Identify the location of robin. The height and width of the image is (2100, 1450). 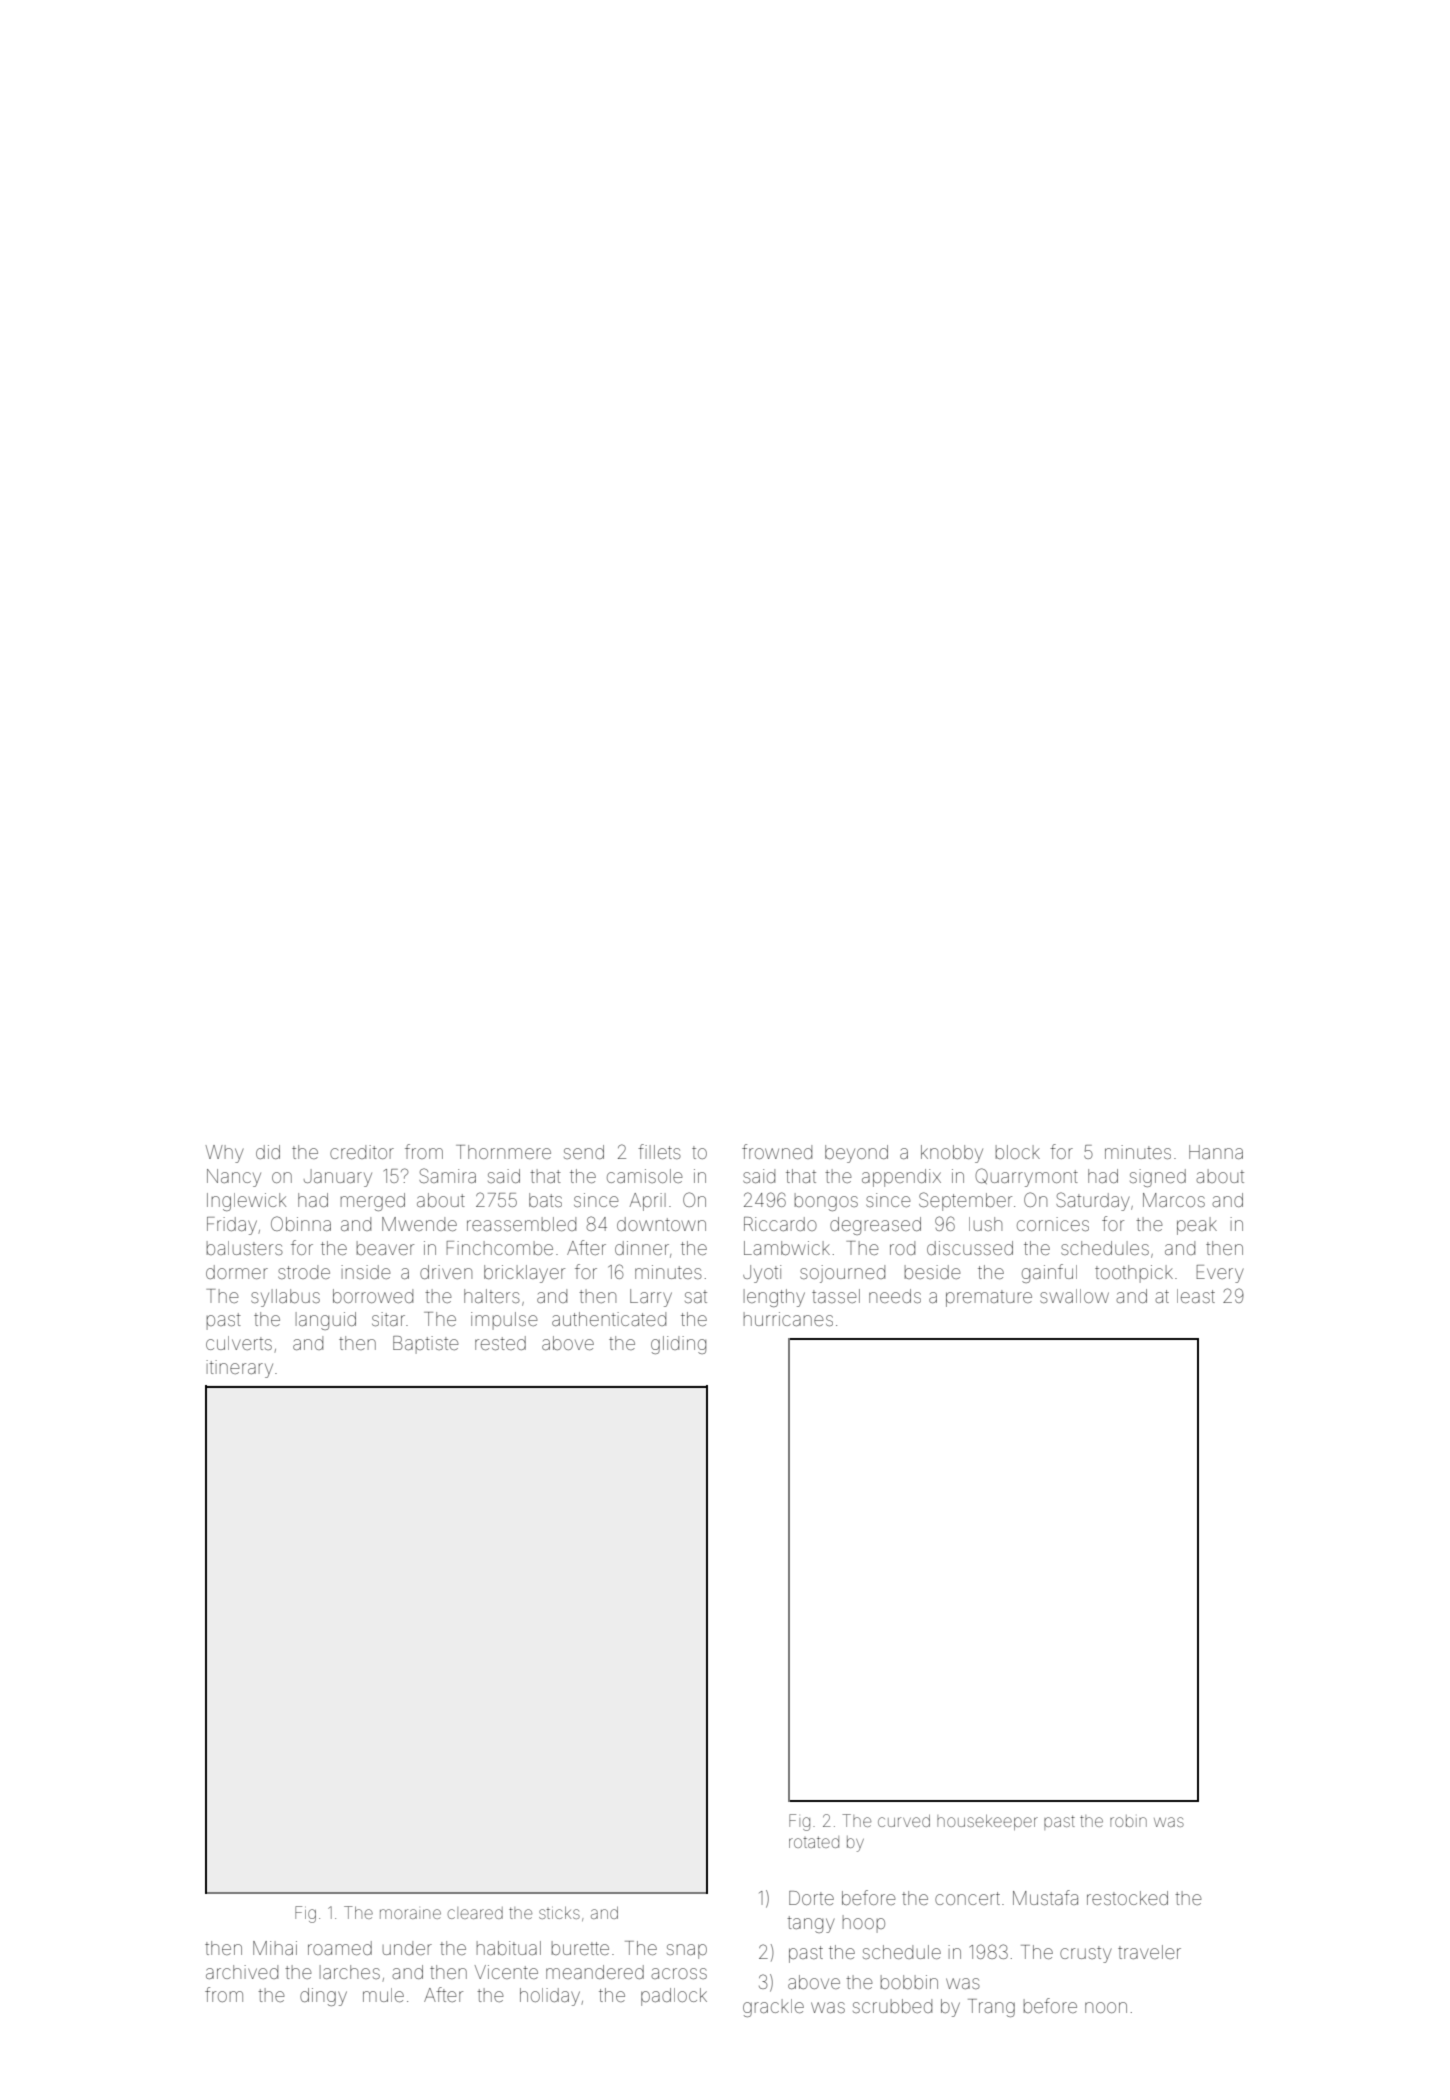
(1128, 1821).
